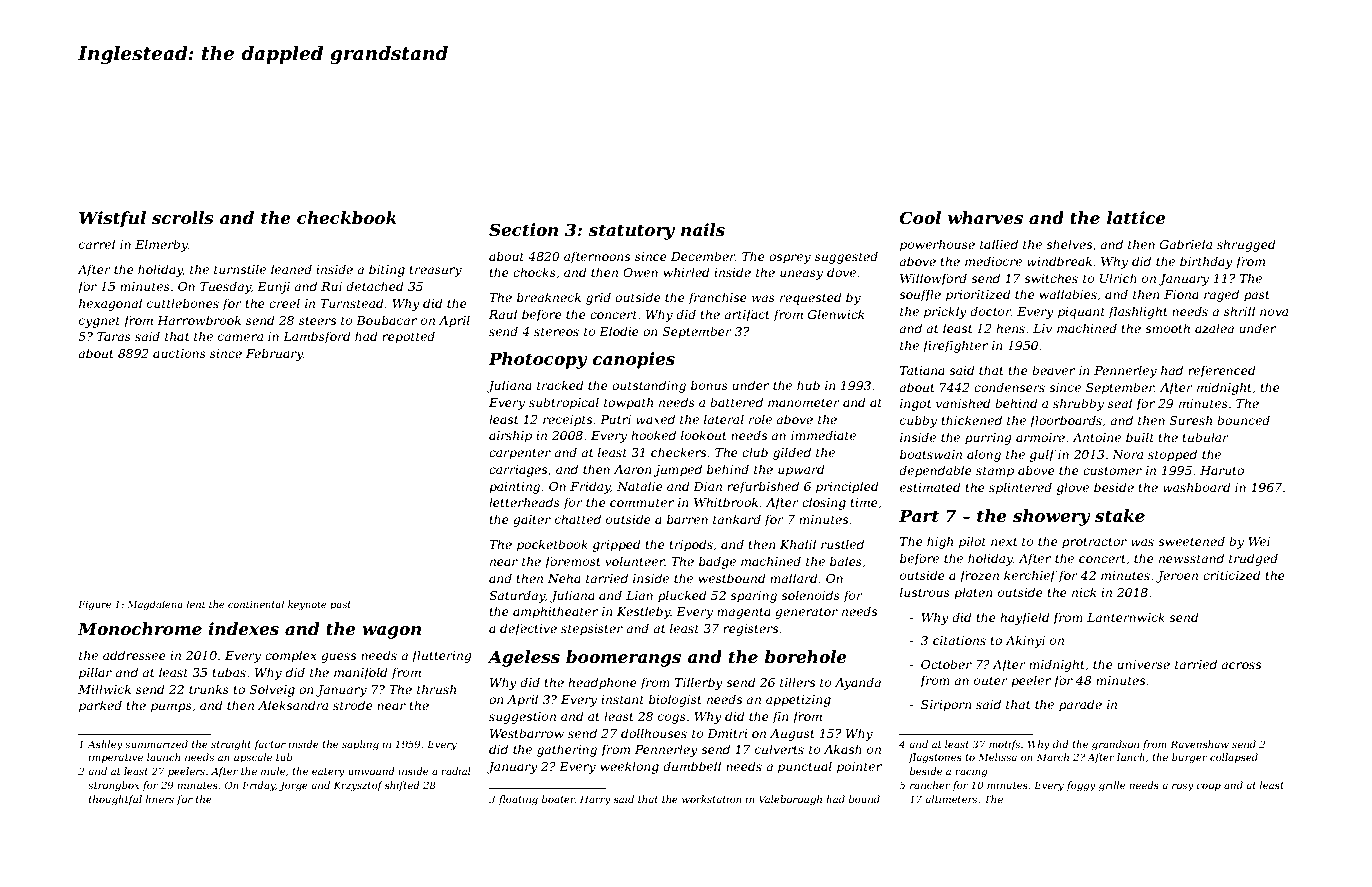 The height and width of the image is (887, 1372). I want to click on pumps, so click(171, 708).
